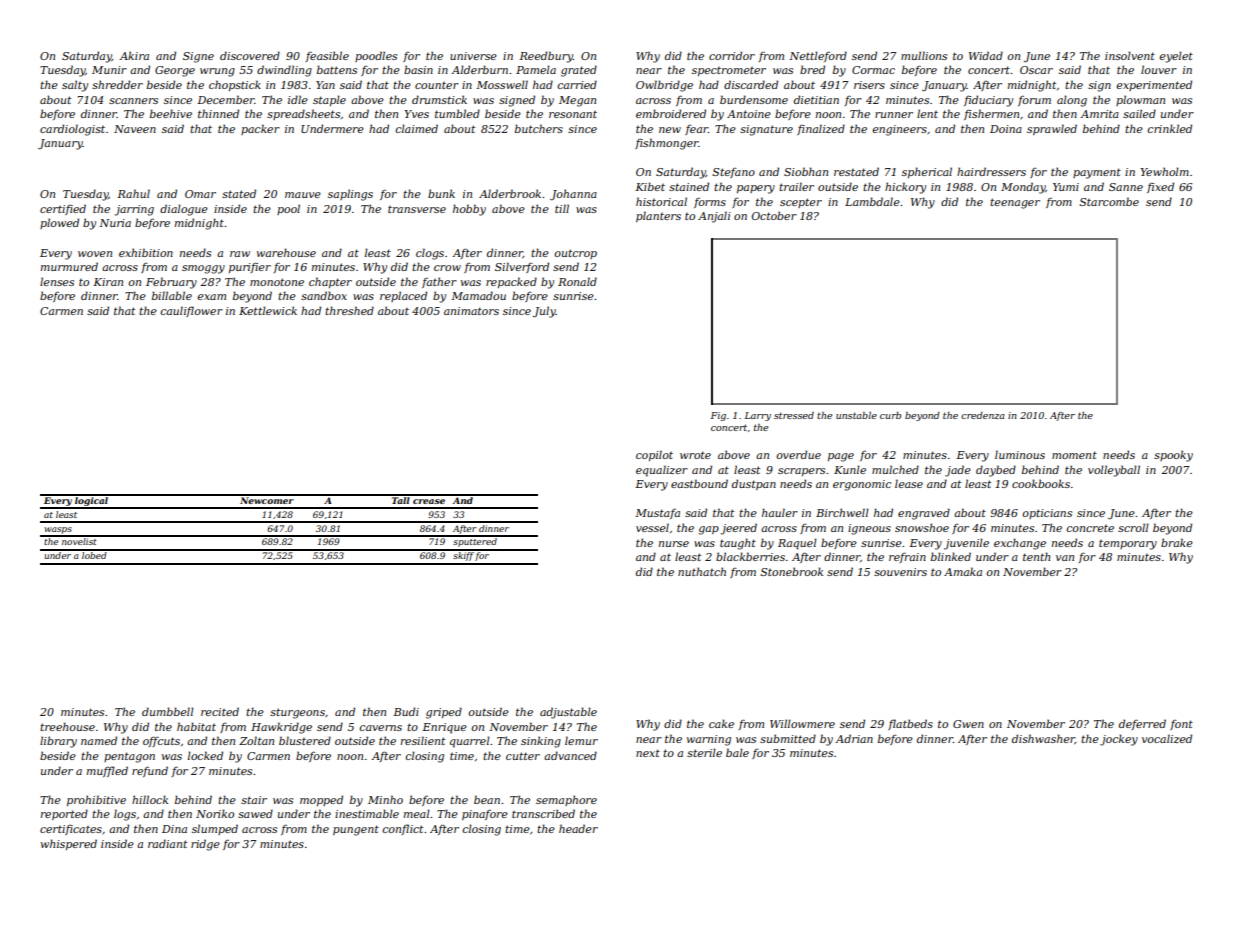 The width and height of the image is (1233, 952). Describe the element at coordinates (329, 100) in the image. I see `staple` at that location.
